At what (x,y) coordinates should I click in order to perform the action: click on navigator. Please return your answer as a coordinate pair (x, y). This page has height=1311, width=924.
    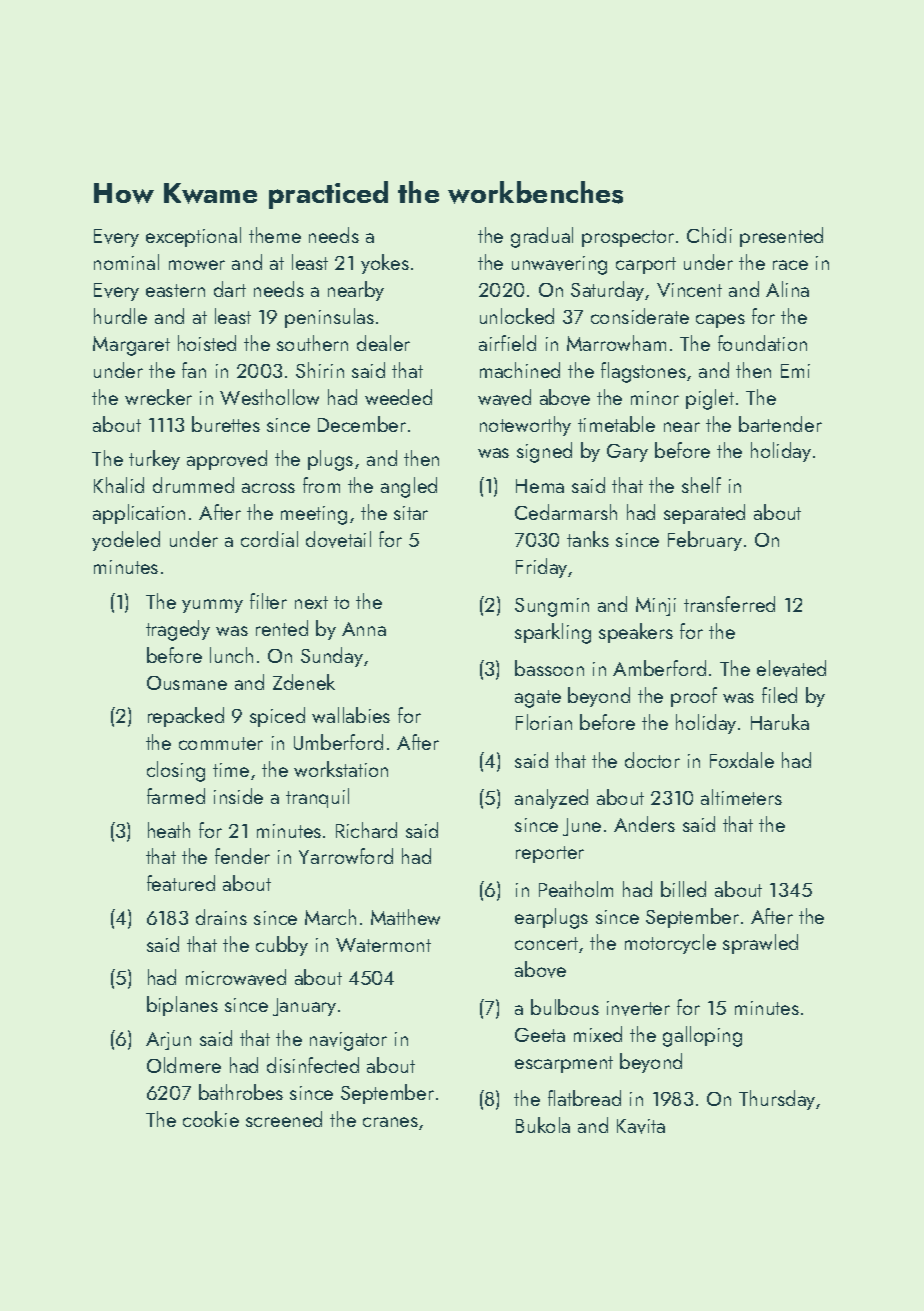
    Looking at the image, I should click on (348, 1041).
